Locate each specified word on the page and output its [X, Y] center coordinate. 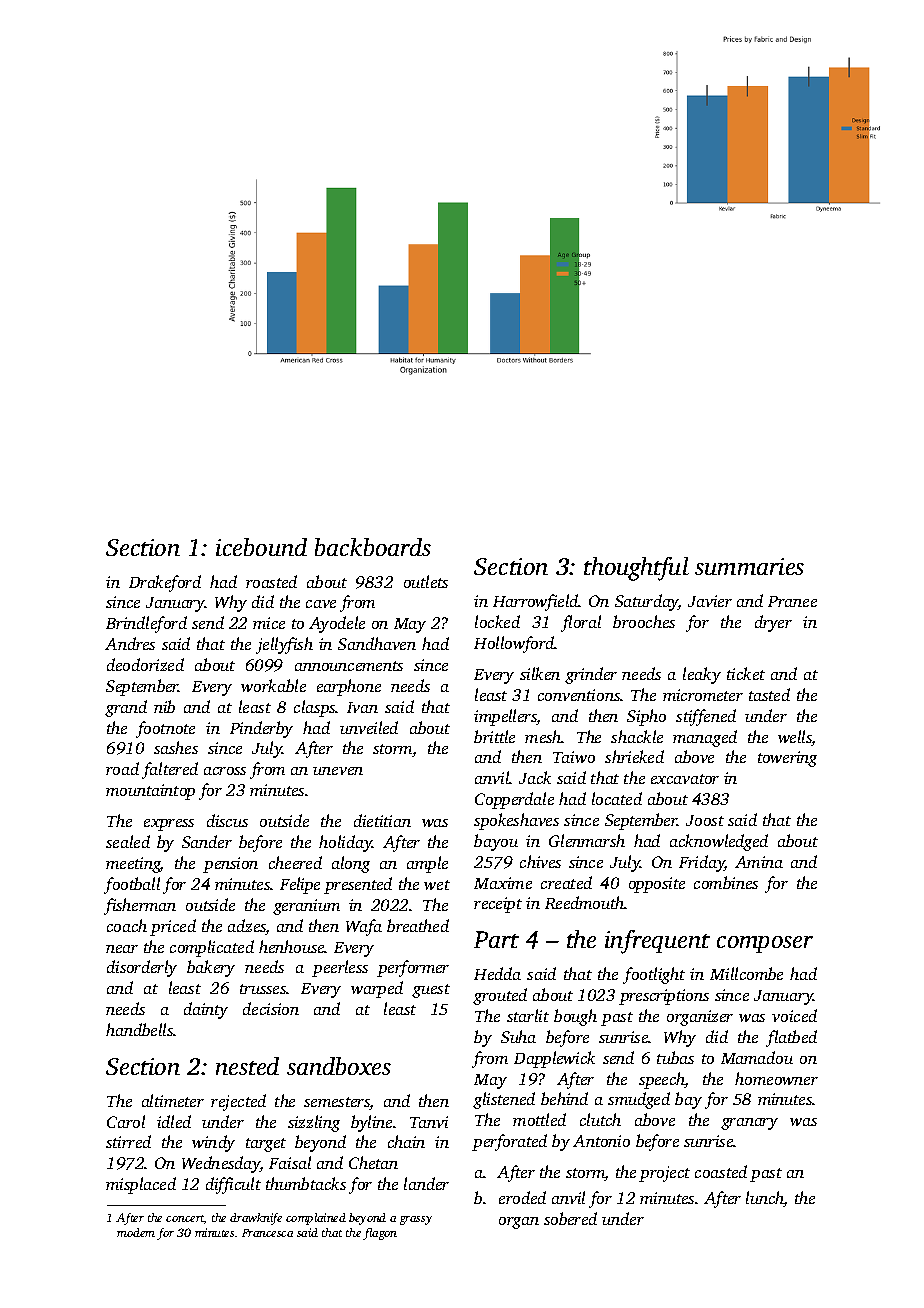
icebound [261, 547]
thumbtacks [306, 1183]
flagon [380, 1234]
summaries [749, 566]
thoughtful [636, 569]
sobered [570, 1218]
